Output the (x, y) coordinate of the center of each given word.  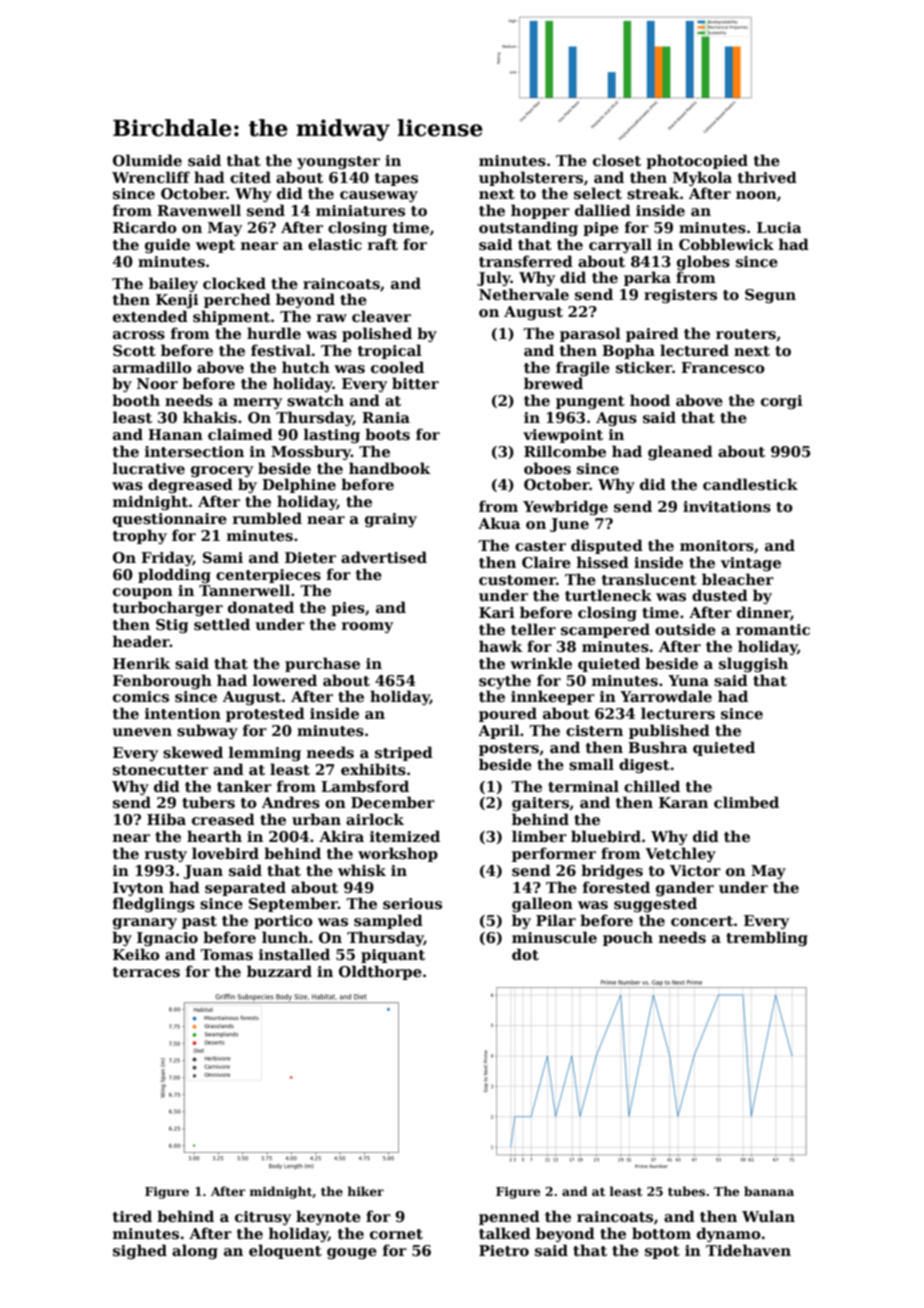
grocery (222, 471)
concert (702, 921)
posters (509, 749)
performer (554, 854)
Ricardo (145, 227)
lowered (285, 680)
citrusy (263, 1218)
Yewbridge (565, 507)
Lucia (779, 227)
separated (245, 888)
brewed (553, 383)
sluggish (753, 664)
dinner (764, 613)
